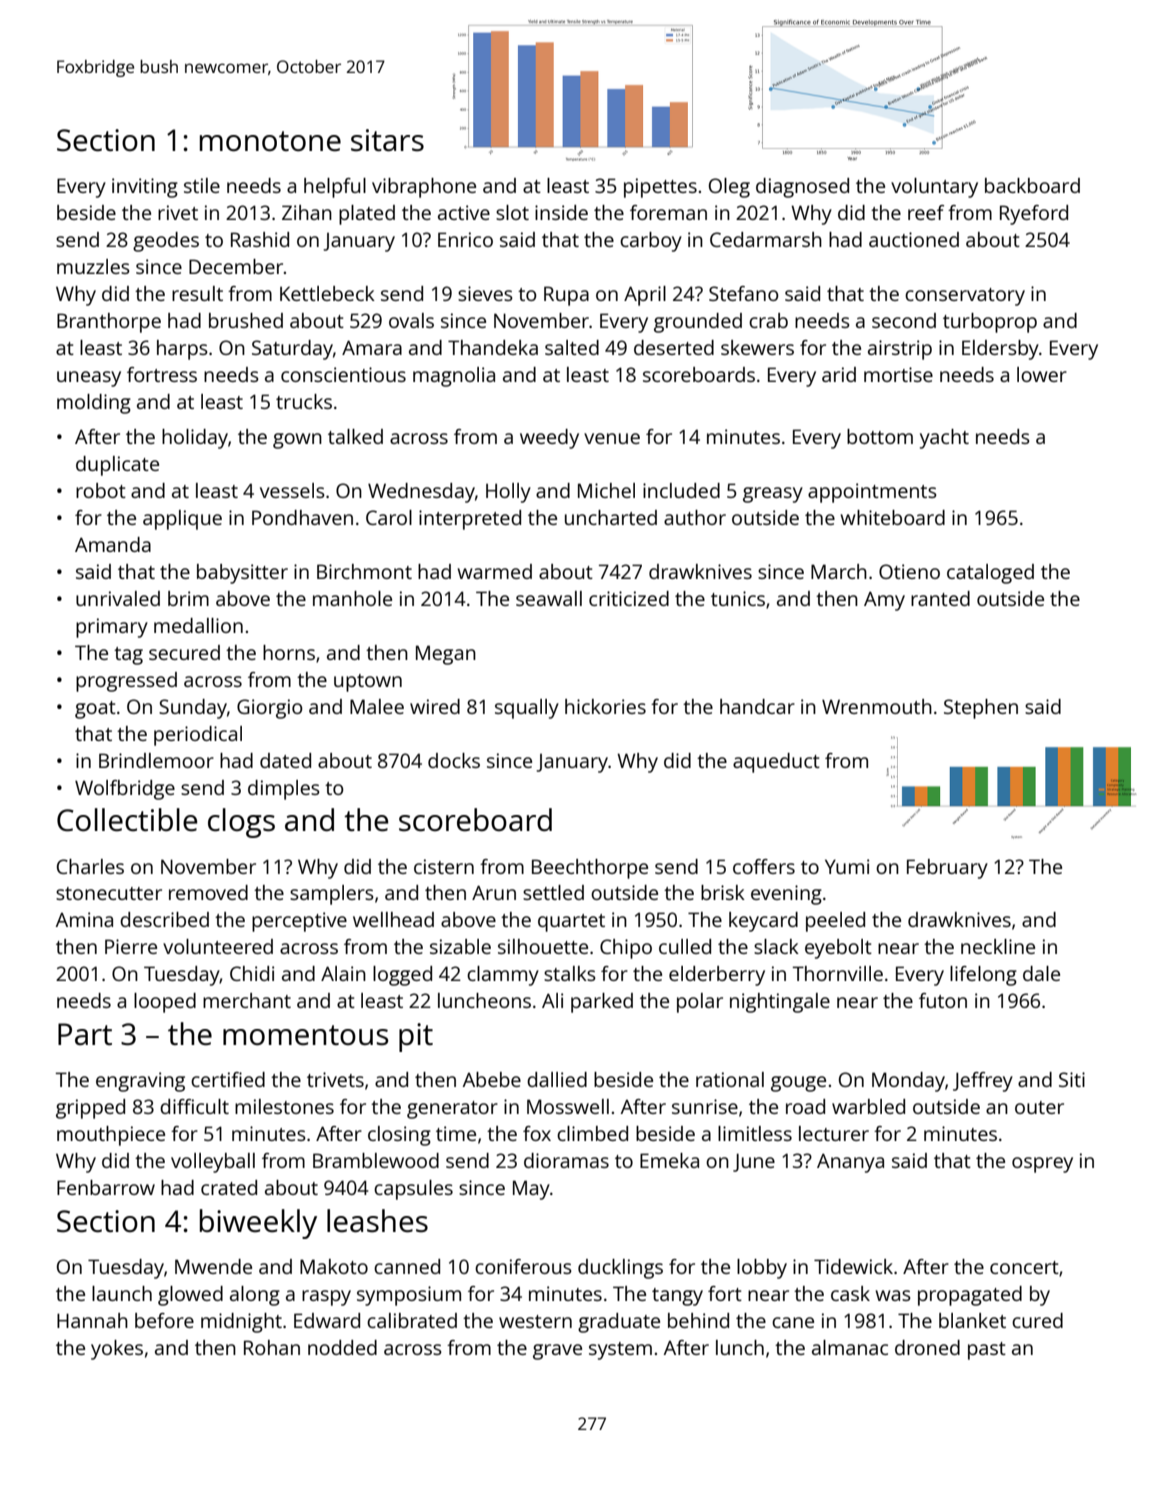 This page has height=1495, width=1155. What do you see at coordinates (835, 922) in the page?
I see `peeled` at bounding box center [835, 922].
